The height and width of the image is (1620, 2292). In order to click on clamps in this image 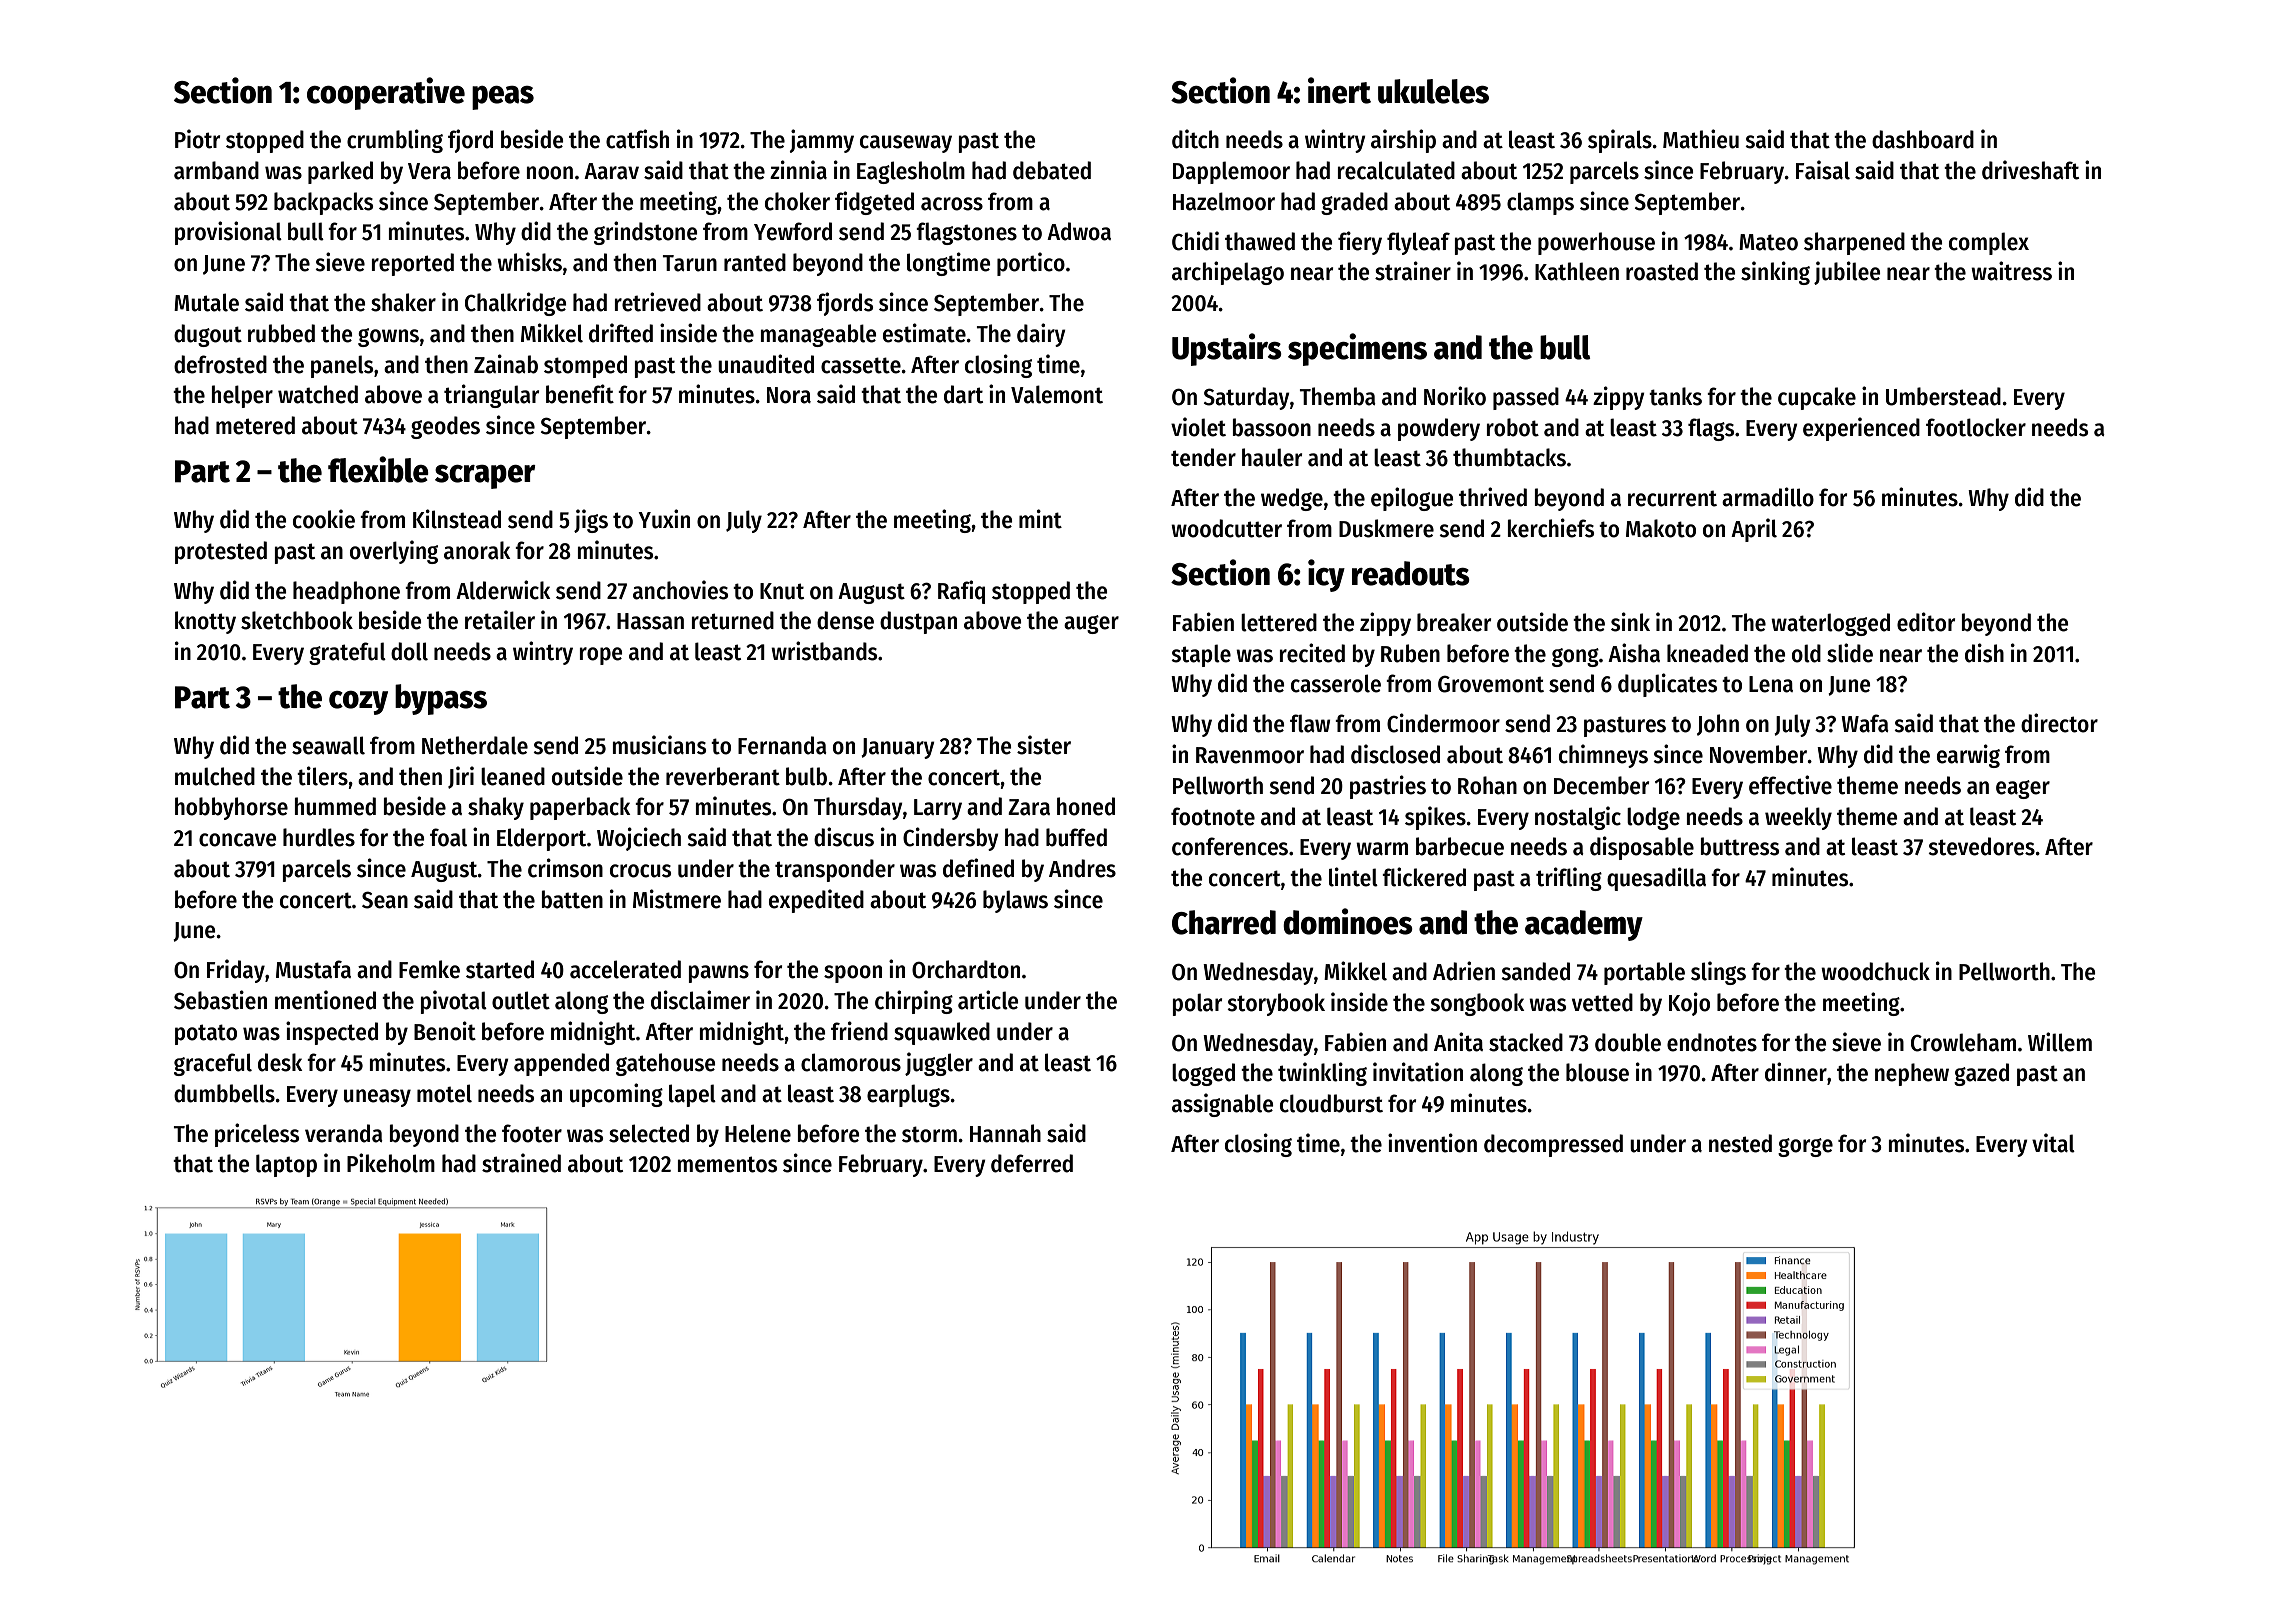, I will do `click(1540, 203)`.
